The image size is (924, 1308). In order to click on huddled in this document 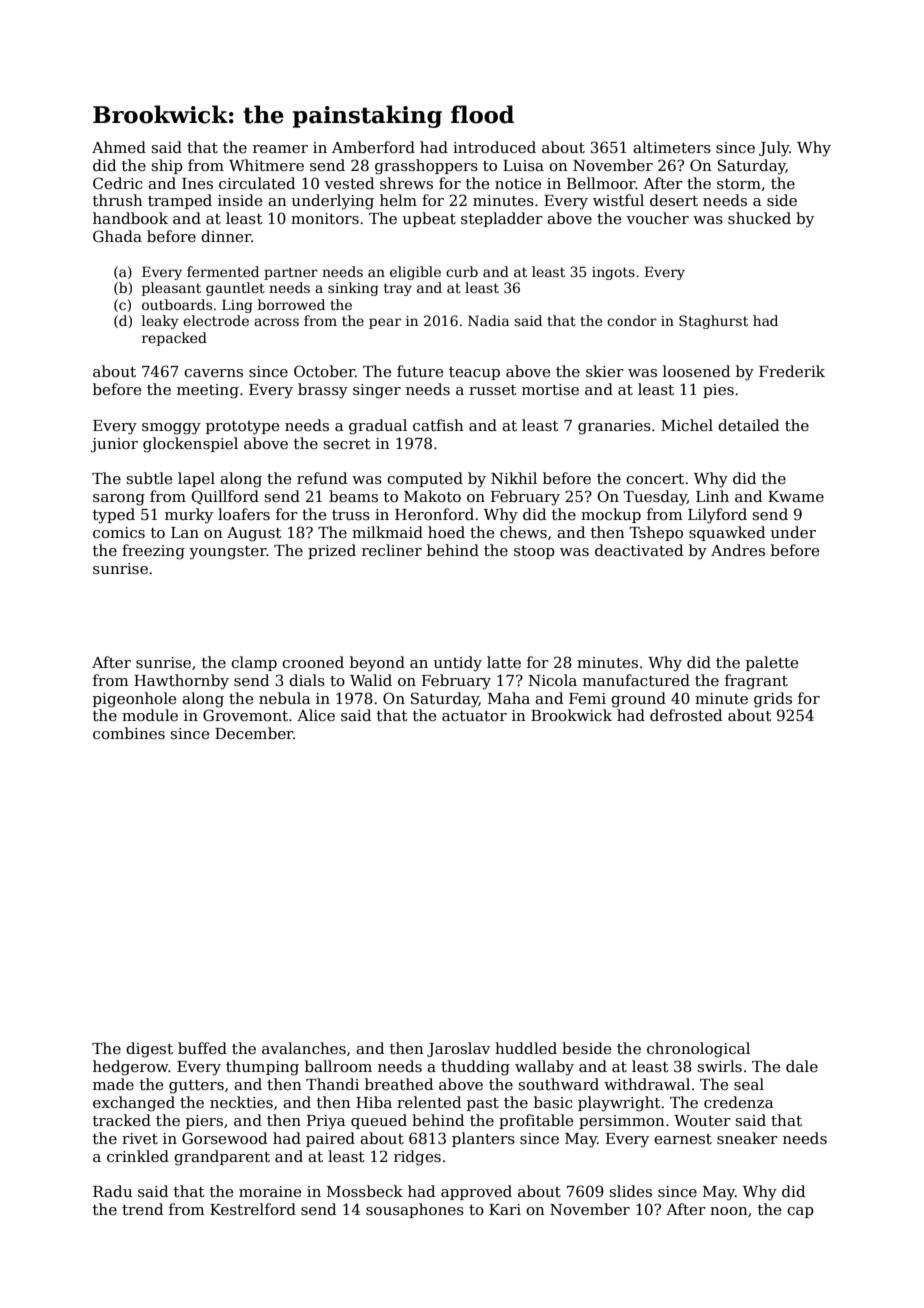, I will do `click(526, 1048)`.
